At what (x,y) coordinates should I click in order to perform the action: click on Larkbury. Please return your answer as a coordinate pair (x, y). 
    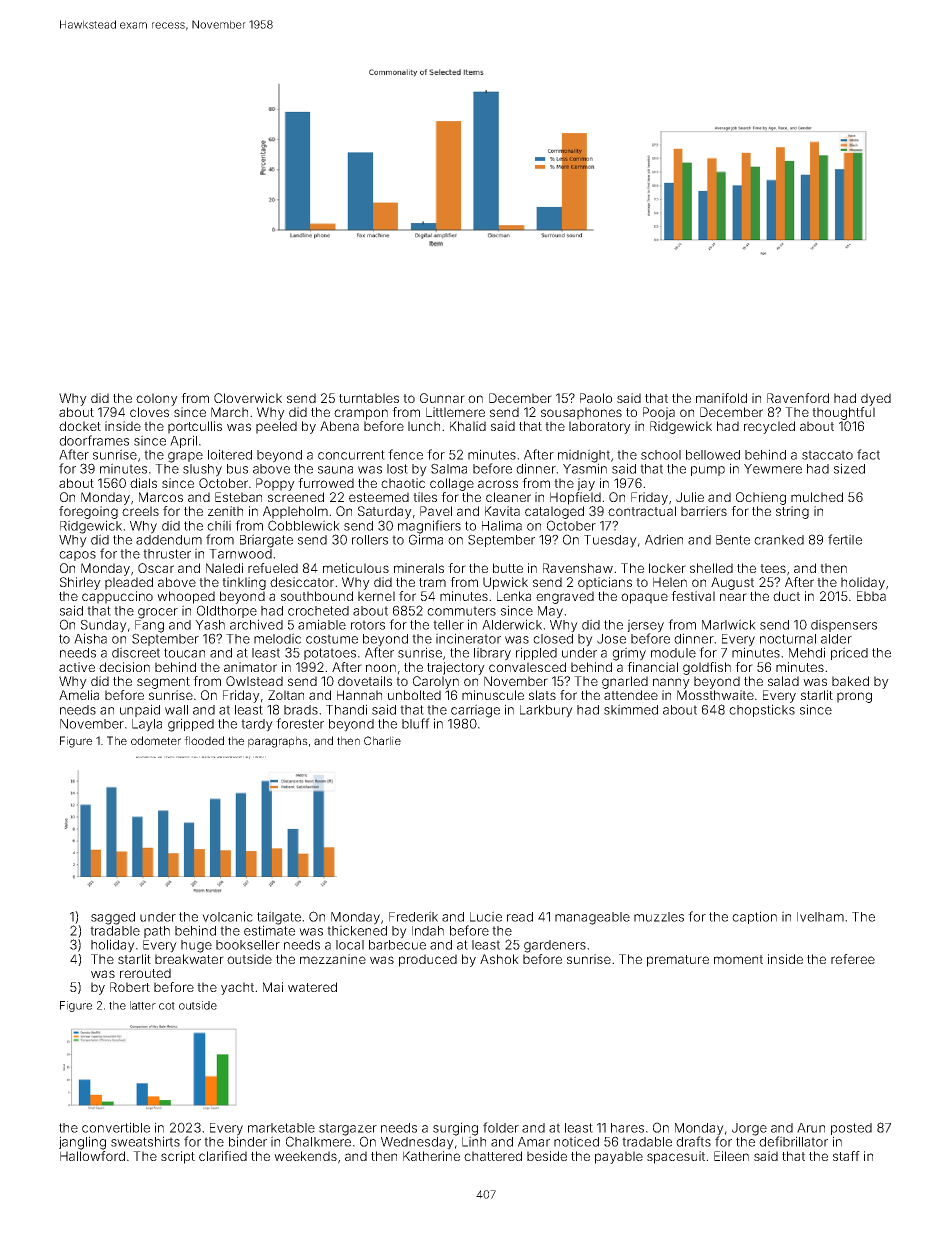
    Looking at the image, I should click on (546, 711).
